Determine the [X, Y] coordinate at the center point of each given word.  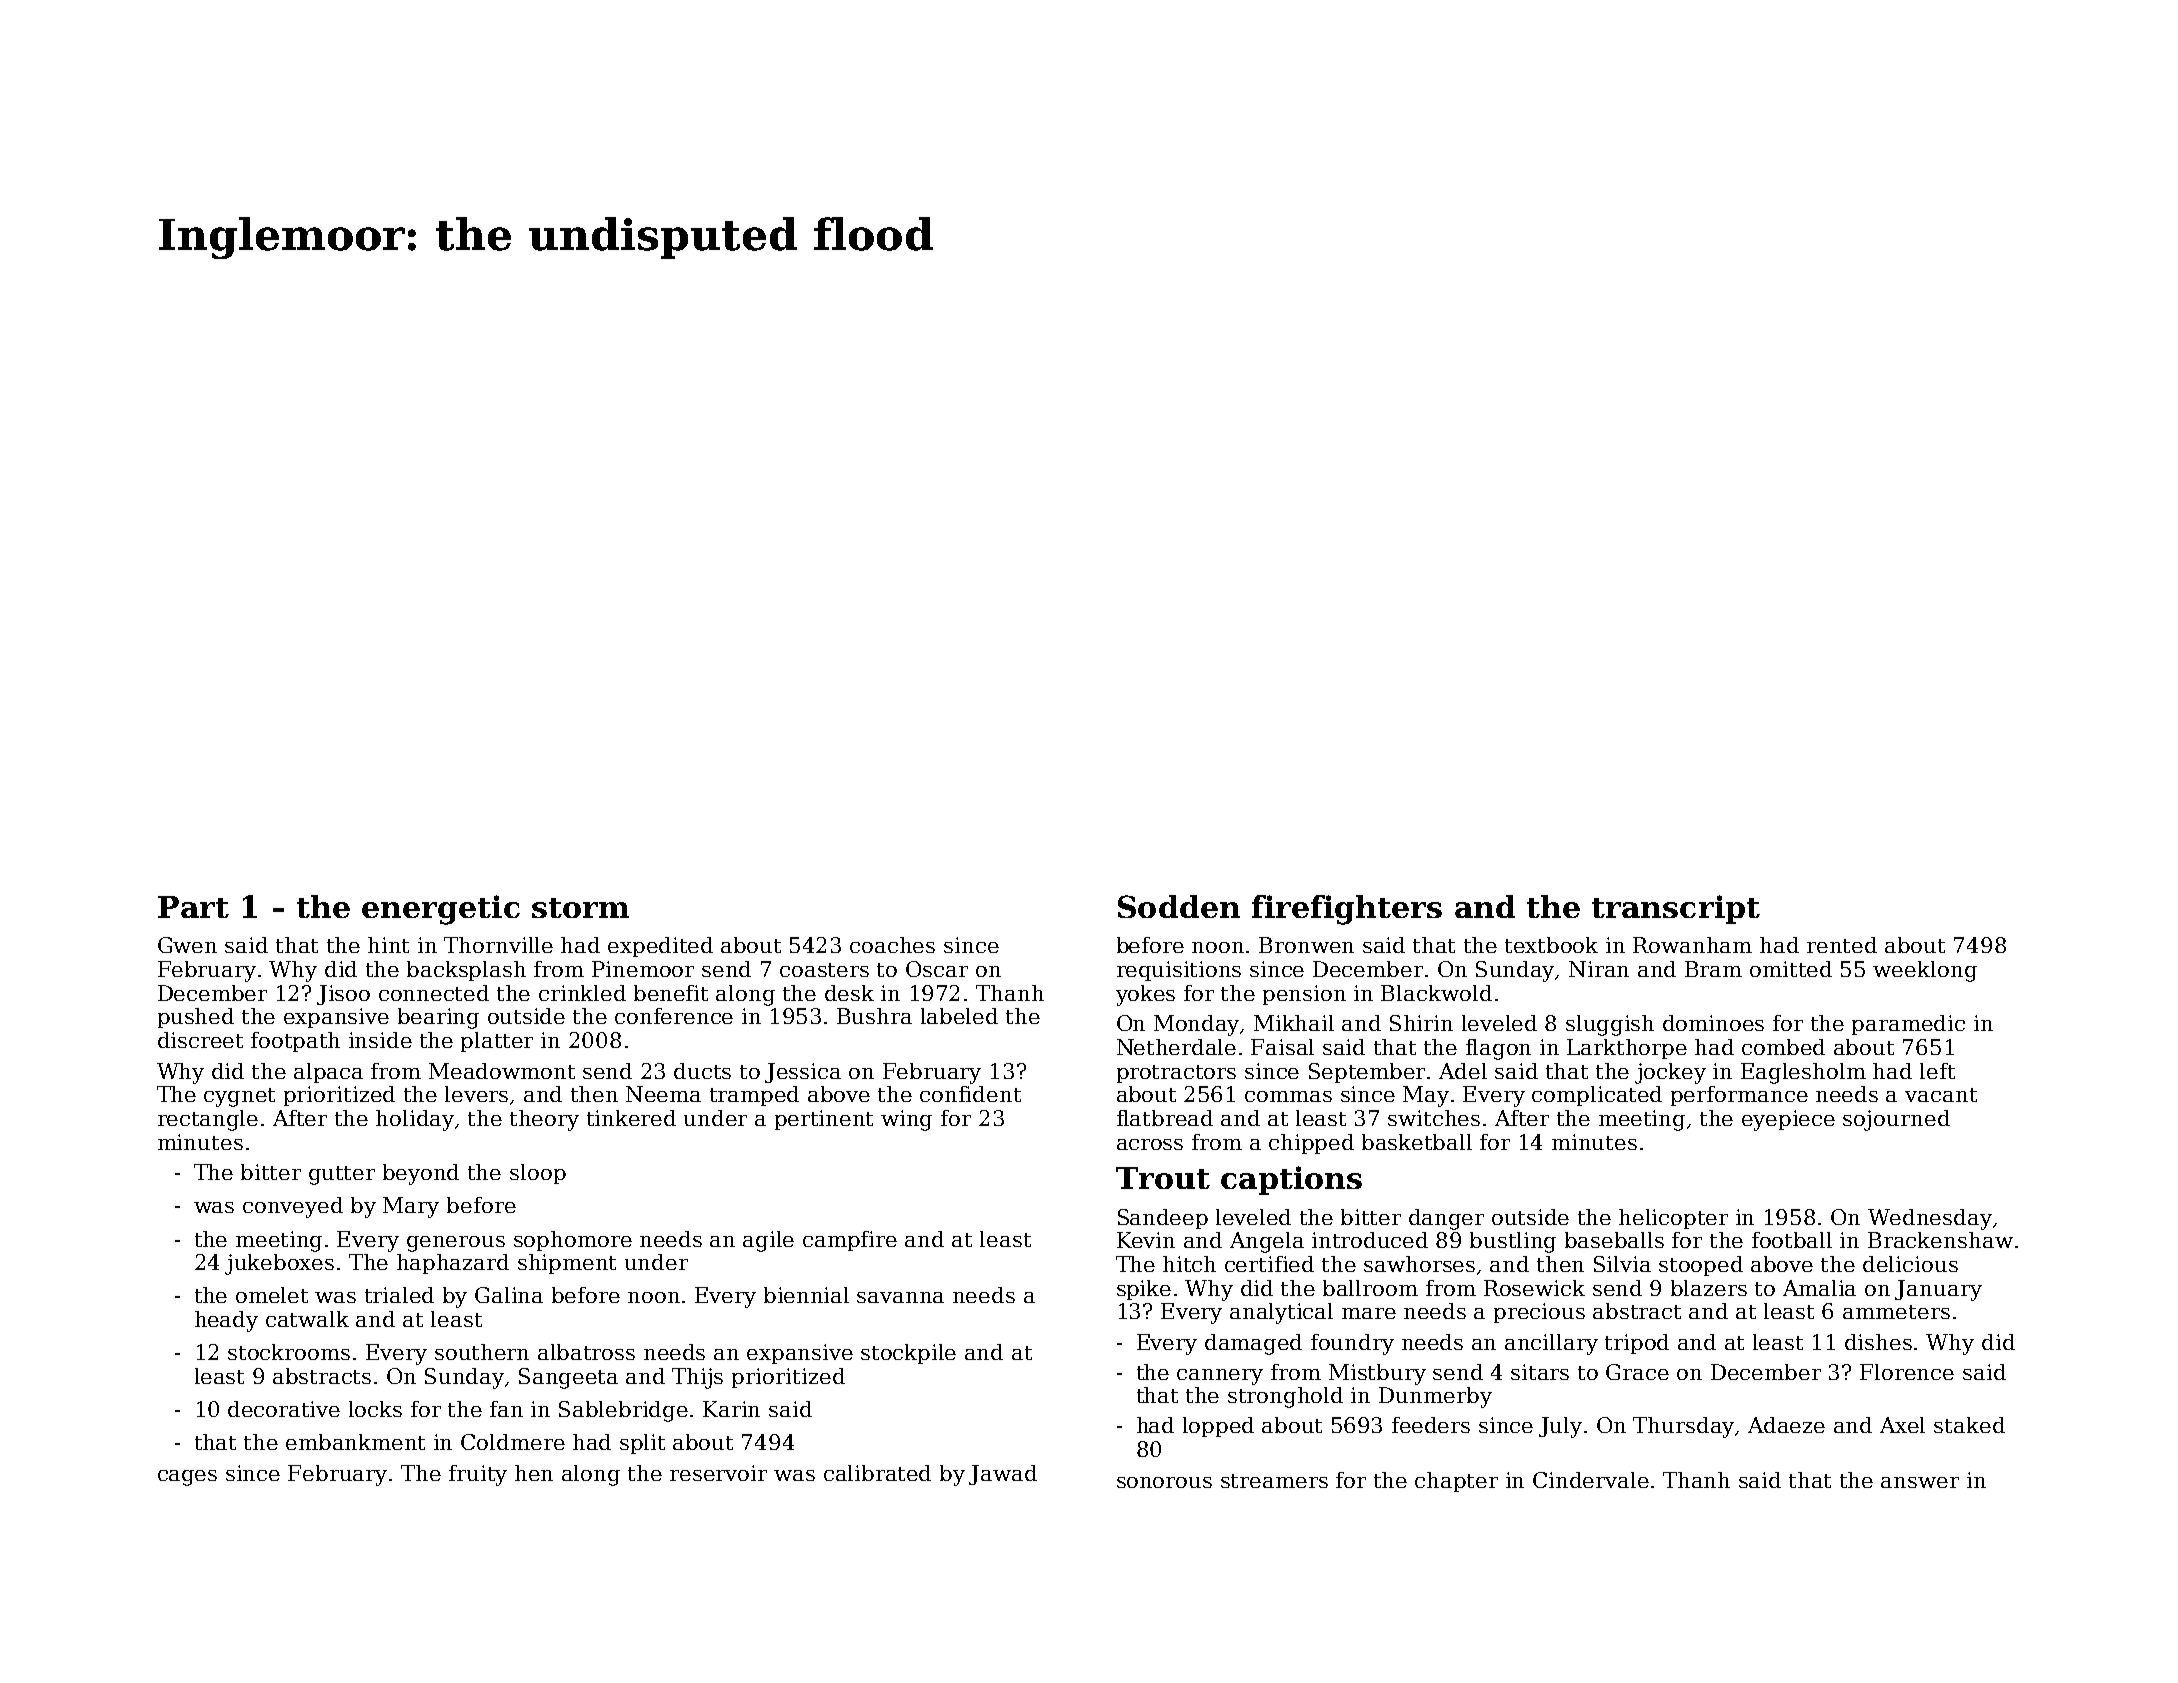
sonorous [1164, 1482]
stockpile [908, 1354]
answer [1920, 1482]
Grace [1637, 1372]
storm [580, 908]
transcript [1676, 909]
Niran [1599, 969]
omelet [272, 1295]
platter [497, 1042]
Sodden [1179, 906]
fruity [478, 1475]
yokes [1145, 995]
